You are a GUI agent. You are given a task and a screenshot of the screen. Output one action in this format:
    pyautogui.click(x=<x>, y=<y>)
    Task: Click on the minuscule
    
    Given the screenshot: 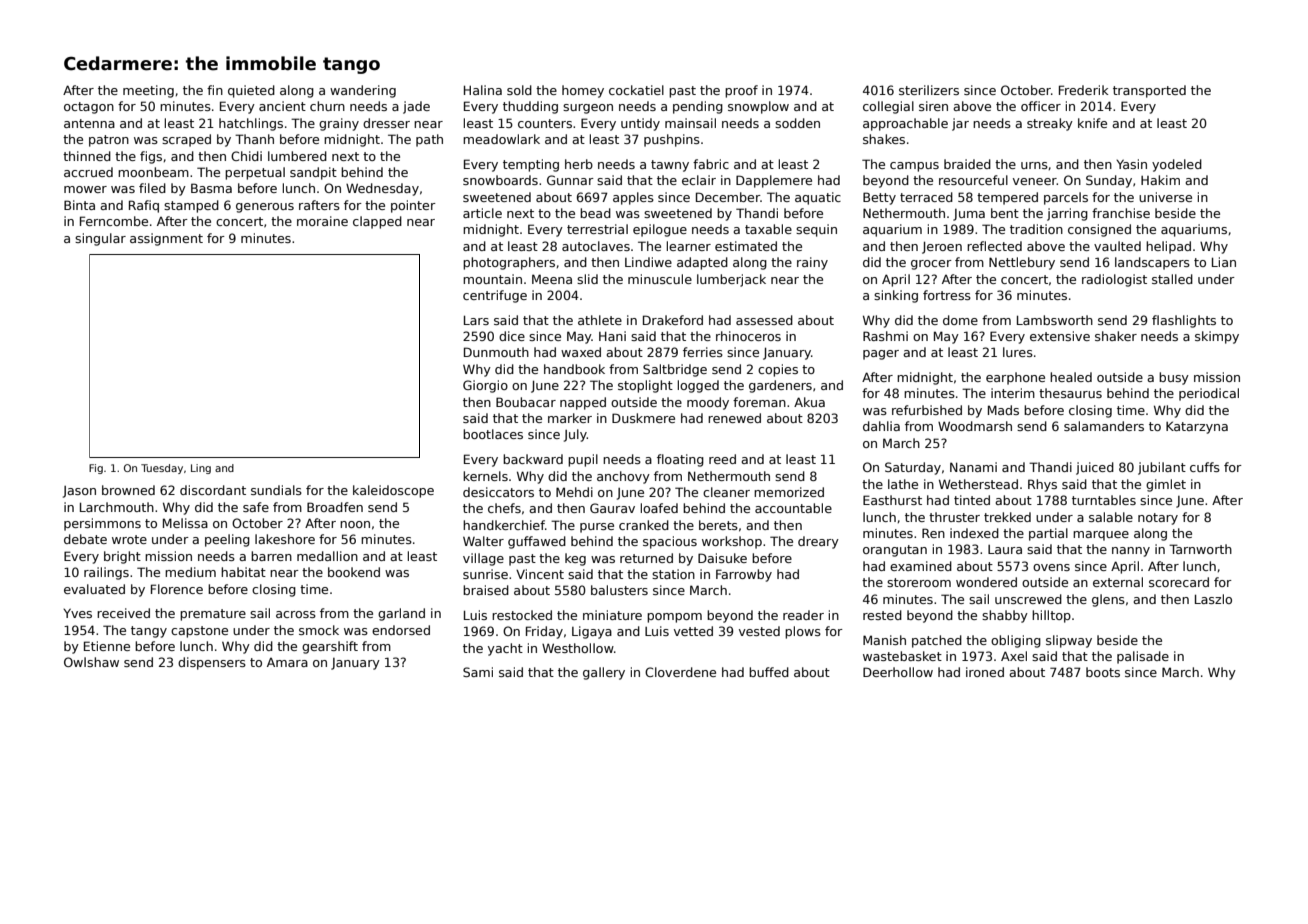 What is the action you would take?
    pyautogui.click(x=660, y=279)
